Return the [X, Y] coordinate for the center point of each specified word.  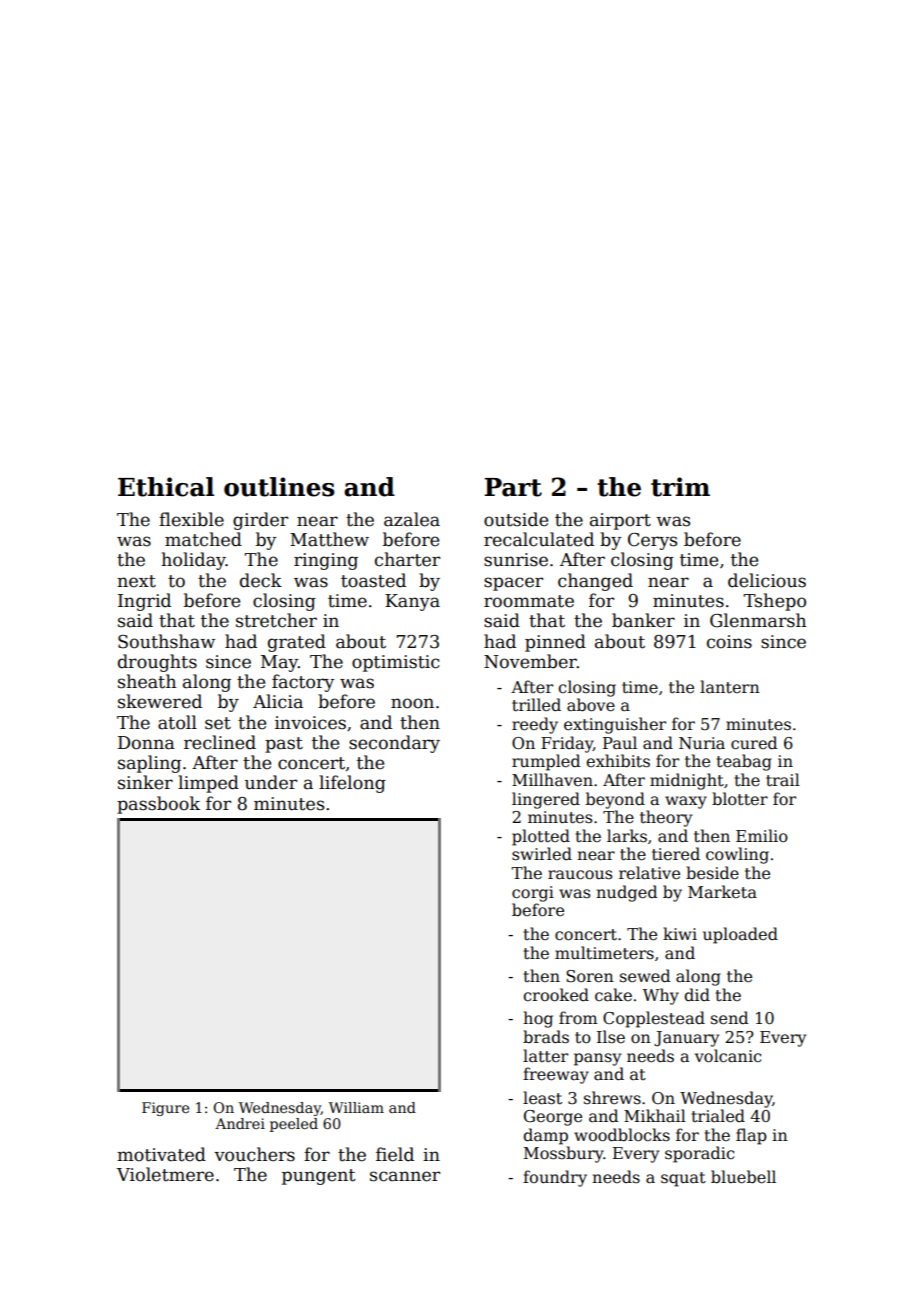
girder [260, 521]
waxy [686, 802]
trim [680, 487]
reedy [535, 725]
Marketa [722, 892]
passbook [158, 805]
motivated [161, 1154]
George [553, 1118]
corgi [533, 894]
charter [407, 559]
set [218, 723]
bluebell [743, 1177]
